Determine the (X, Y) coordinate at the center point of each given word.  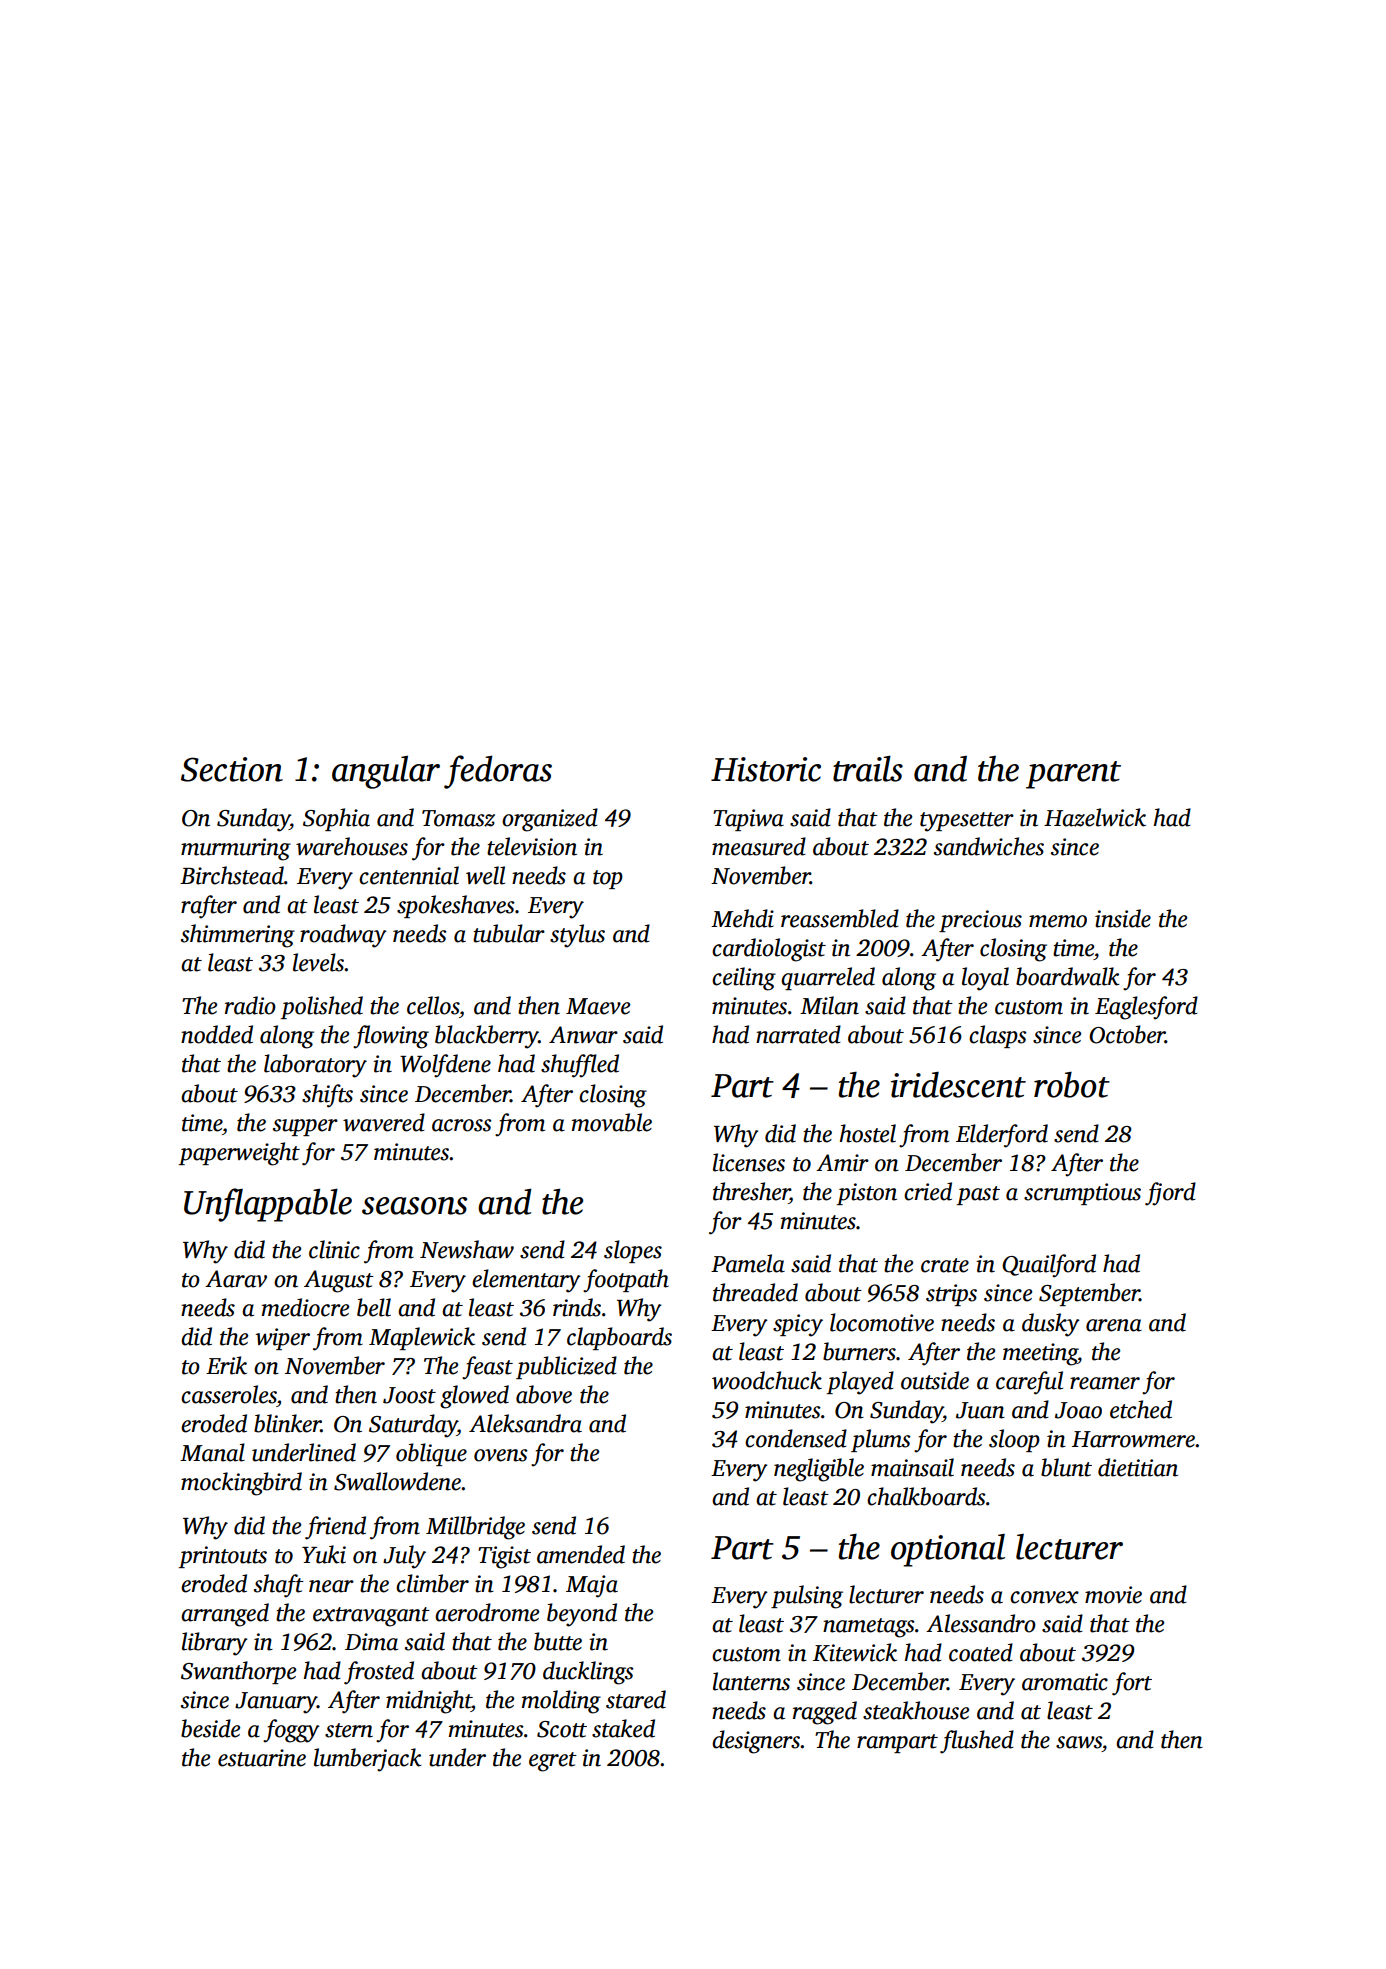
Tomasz (458, 818)
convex (1044, 1597)
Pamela (748, 1263)
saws (1079, 1742)
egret (553, 1762)
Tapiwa (748, 820)
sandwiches (989, 846)
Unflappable (268, 1205)
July (404, 1557)
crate (945, 1265)
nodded (217, 1034)
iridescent (958, 1085)
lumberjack (368, 1760)
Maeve (598, 1006)
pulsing (807, 1597)
